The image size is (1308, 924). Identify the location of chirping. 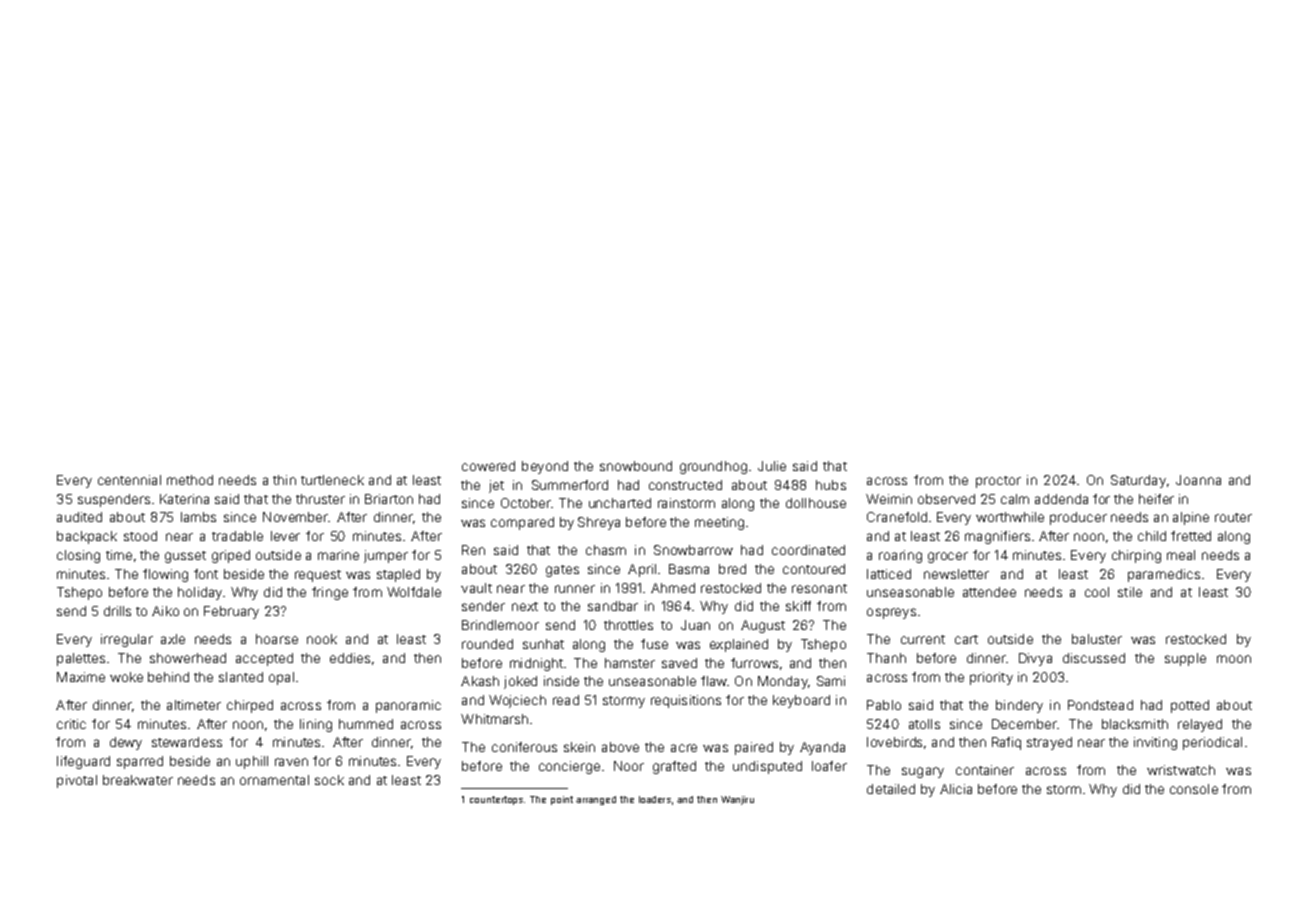
(1136, 556).
